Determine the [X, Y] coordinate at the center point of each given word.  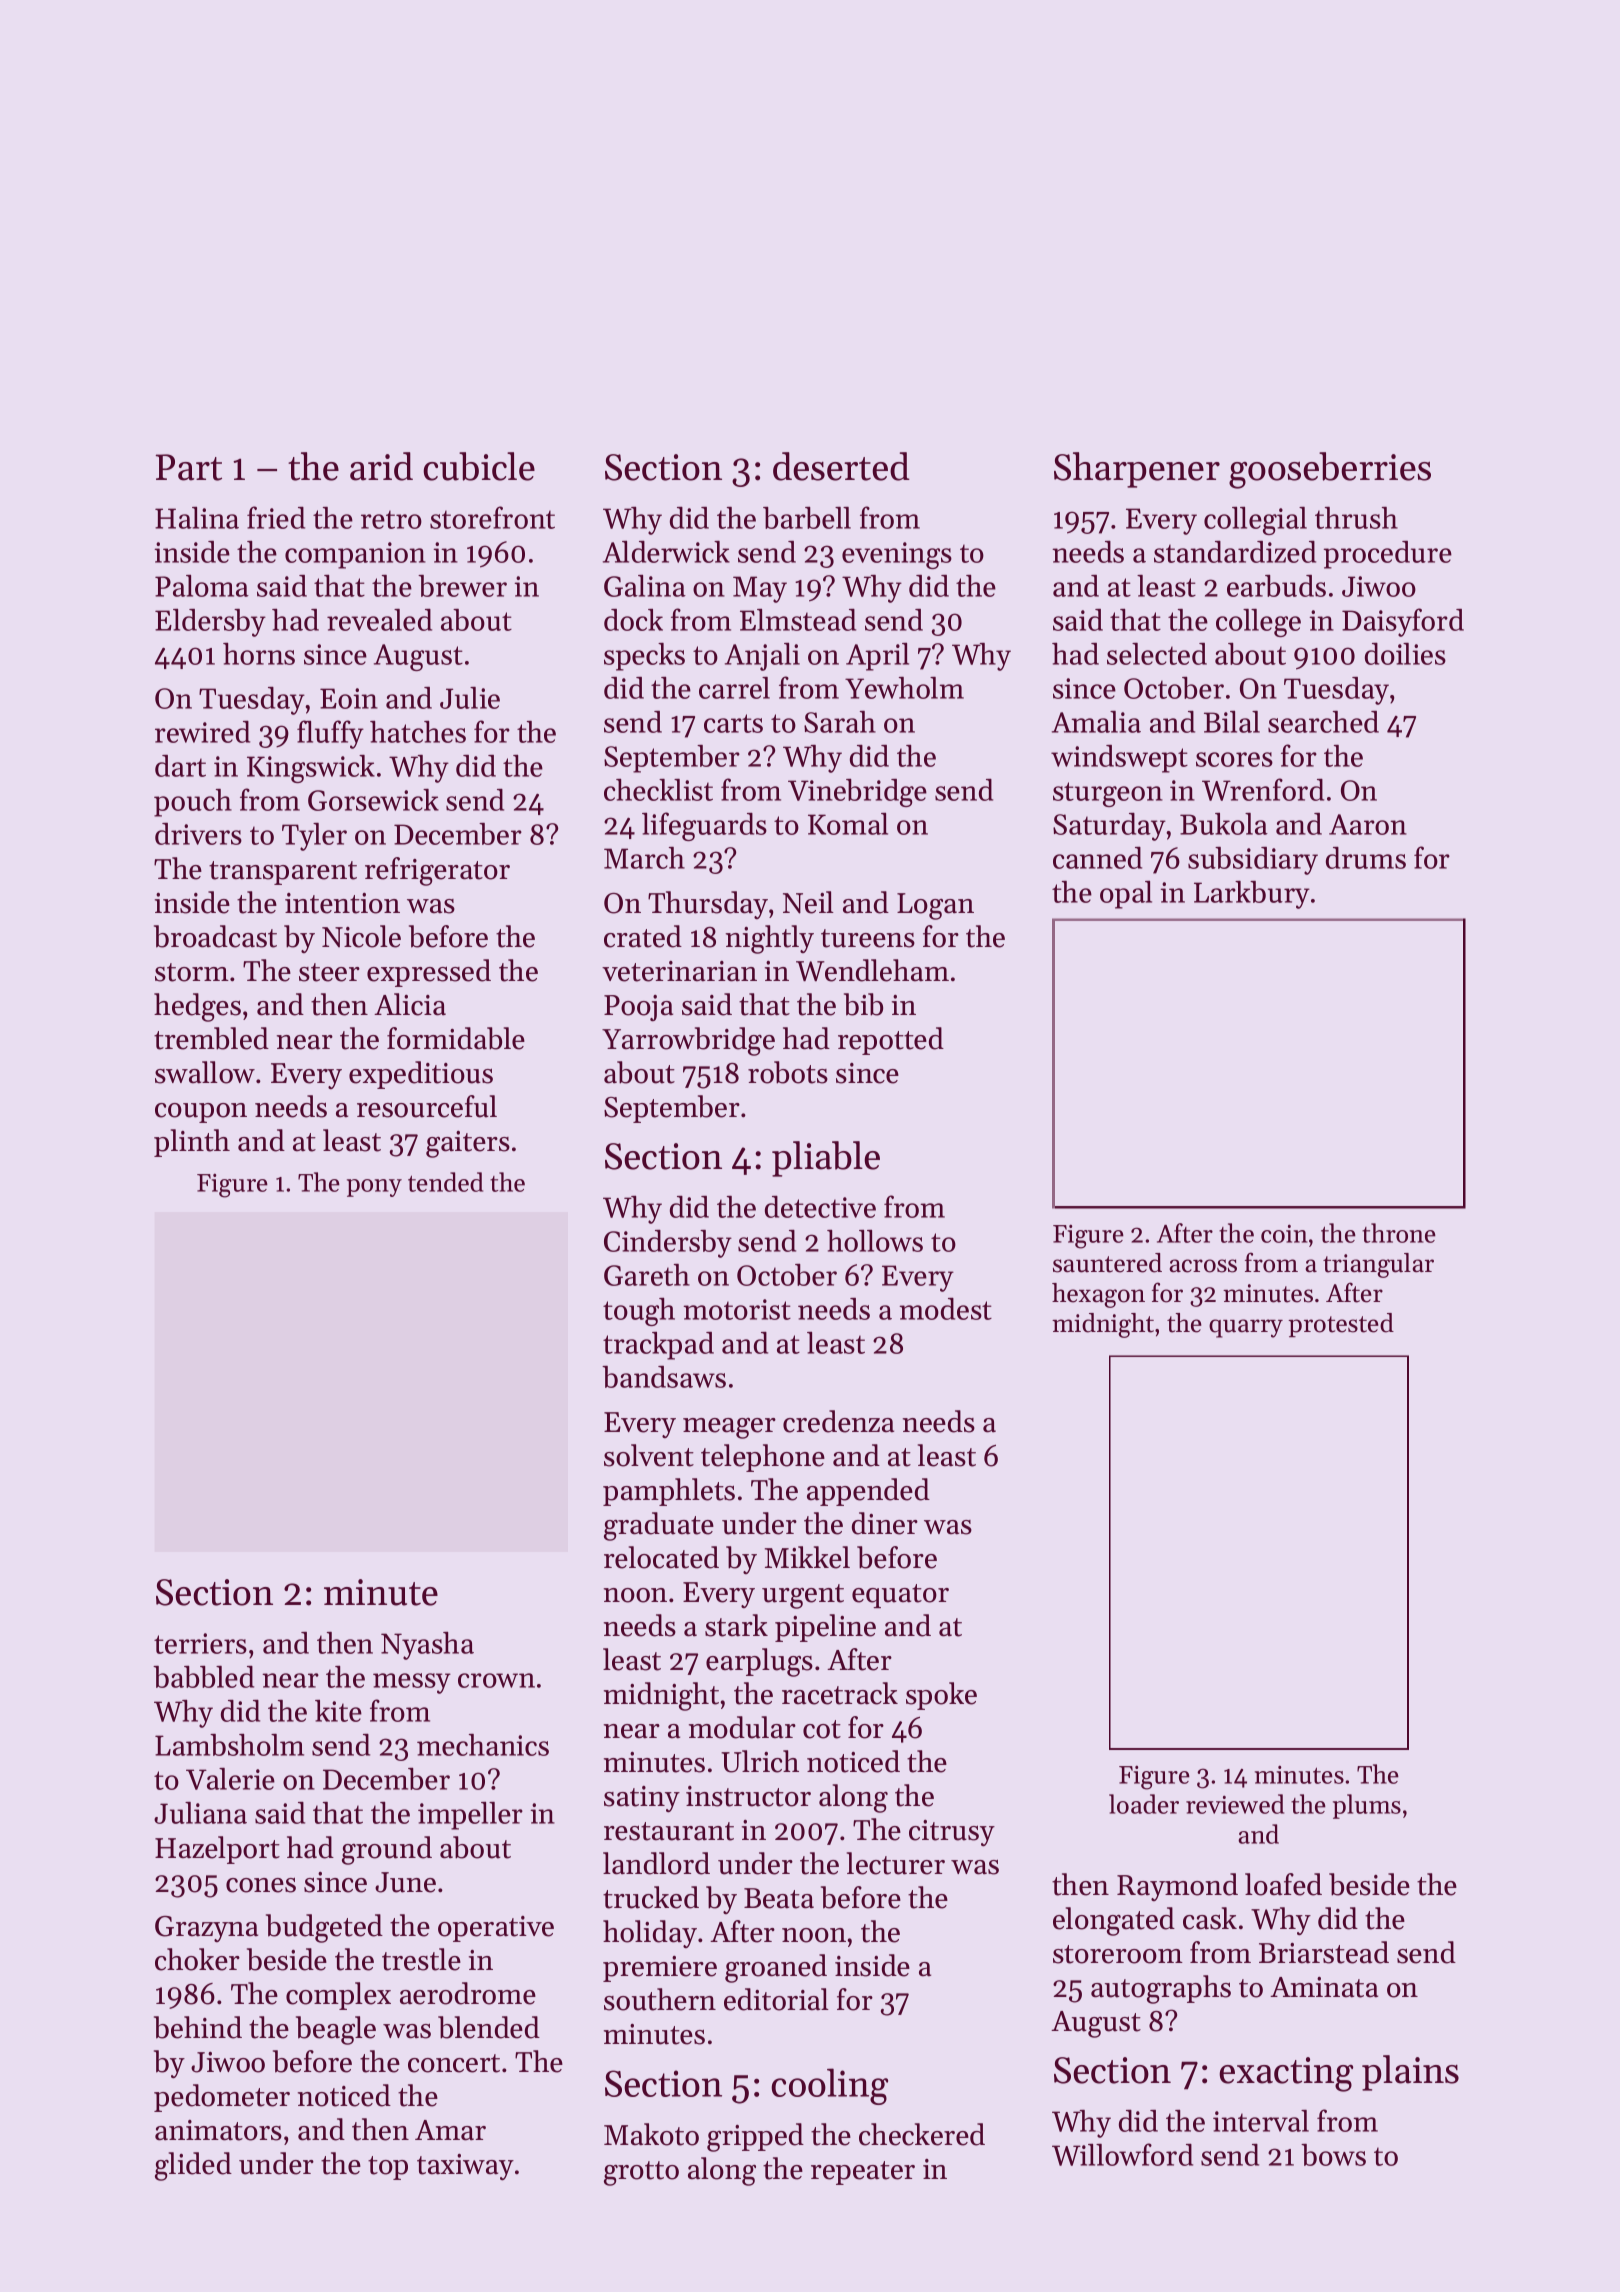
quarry [1246, 1328]
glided [193, 2166]
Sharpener [1137, 470]
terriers [200, 1643]
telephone [763, 1458]
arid [381, 466]
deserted [841, 466]
